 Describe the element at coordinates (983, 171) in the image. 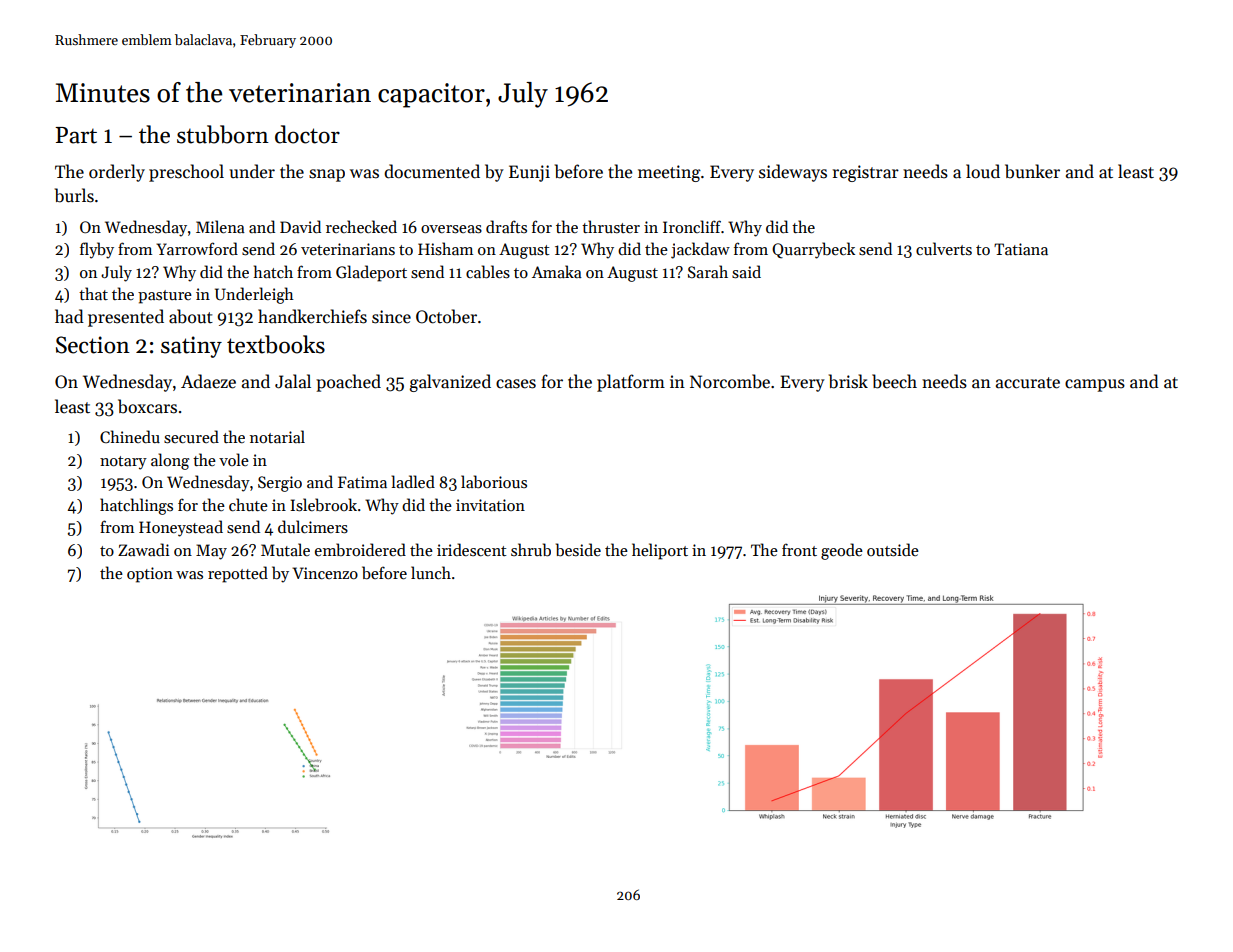

I see `loud` at that location.
